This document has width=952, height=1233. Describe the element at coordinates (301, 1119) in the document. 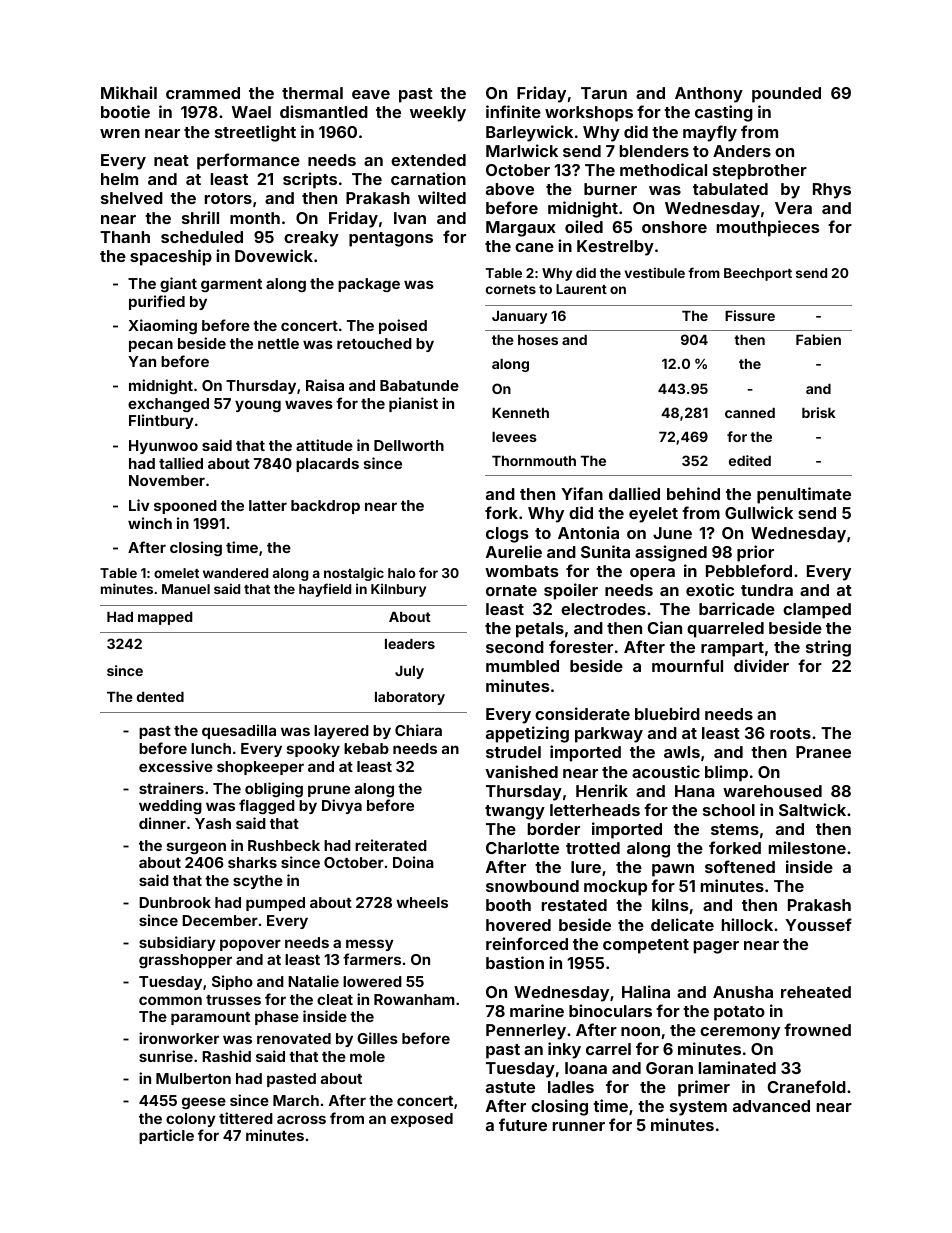

I see `across` at that location.
